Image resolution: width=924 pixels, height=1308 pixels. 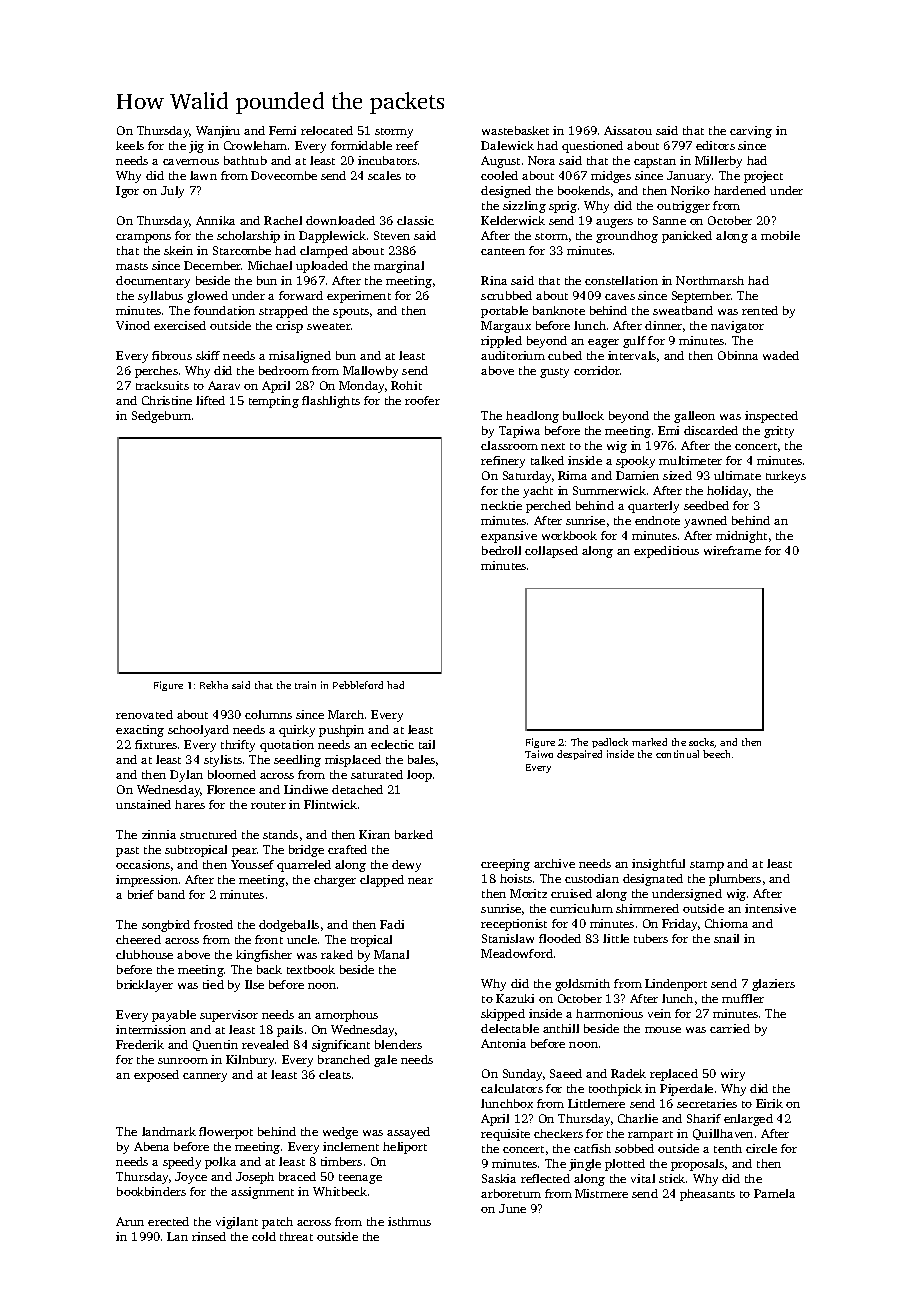 What do you see at coordinates (419, 776) in the page?
I see `loop` at bounding box center [419, 776].
